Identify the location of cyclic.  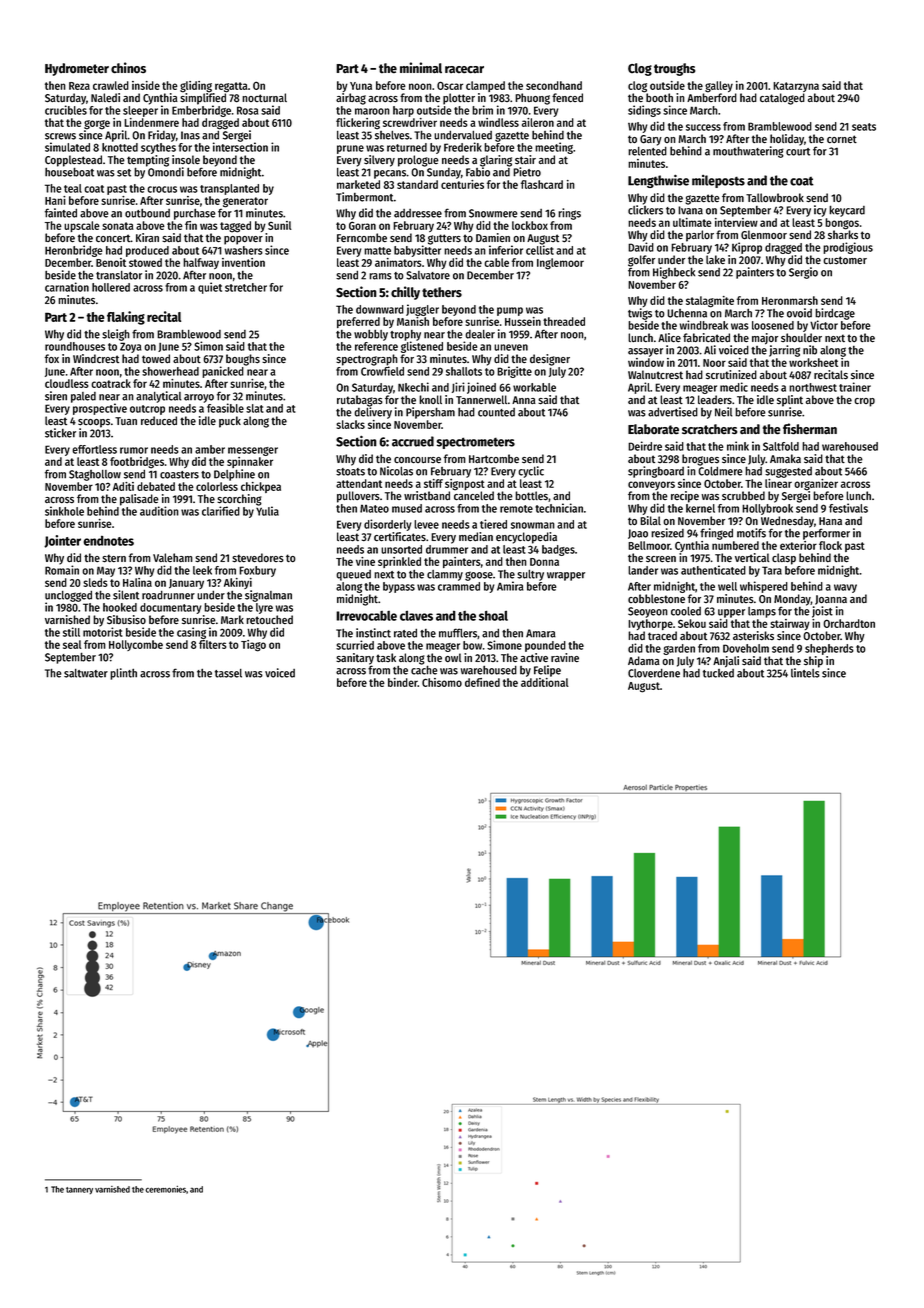
(531, 472).
